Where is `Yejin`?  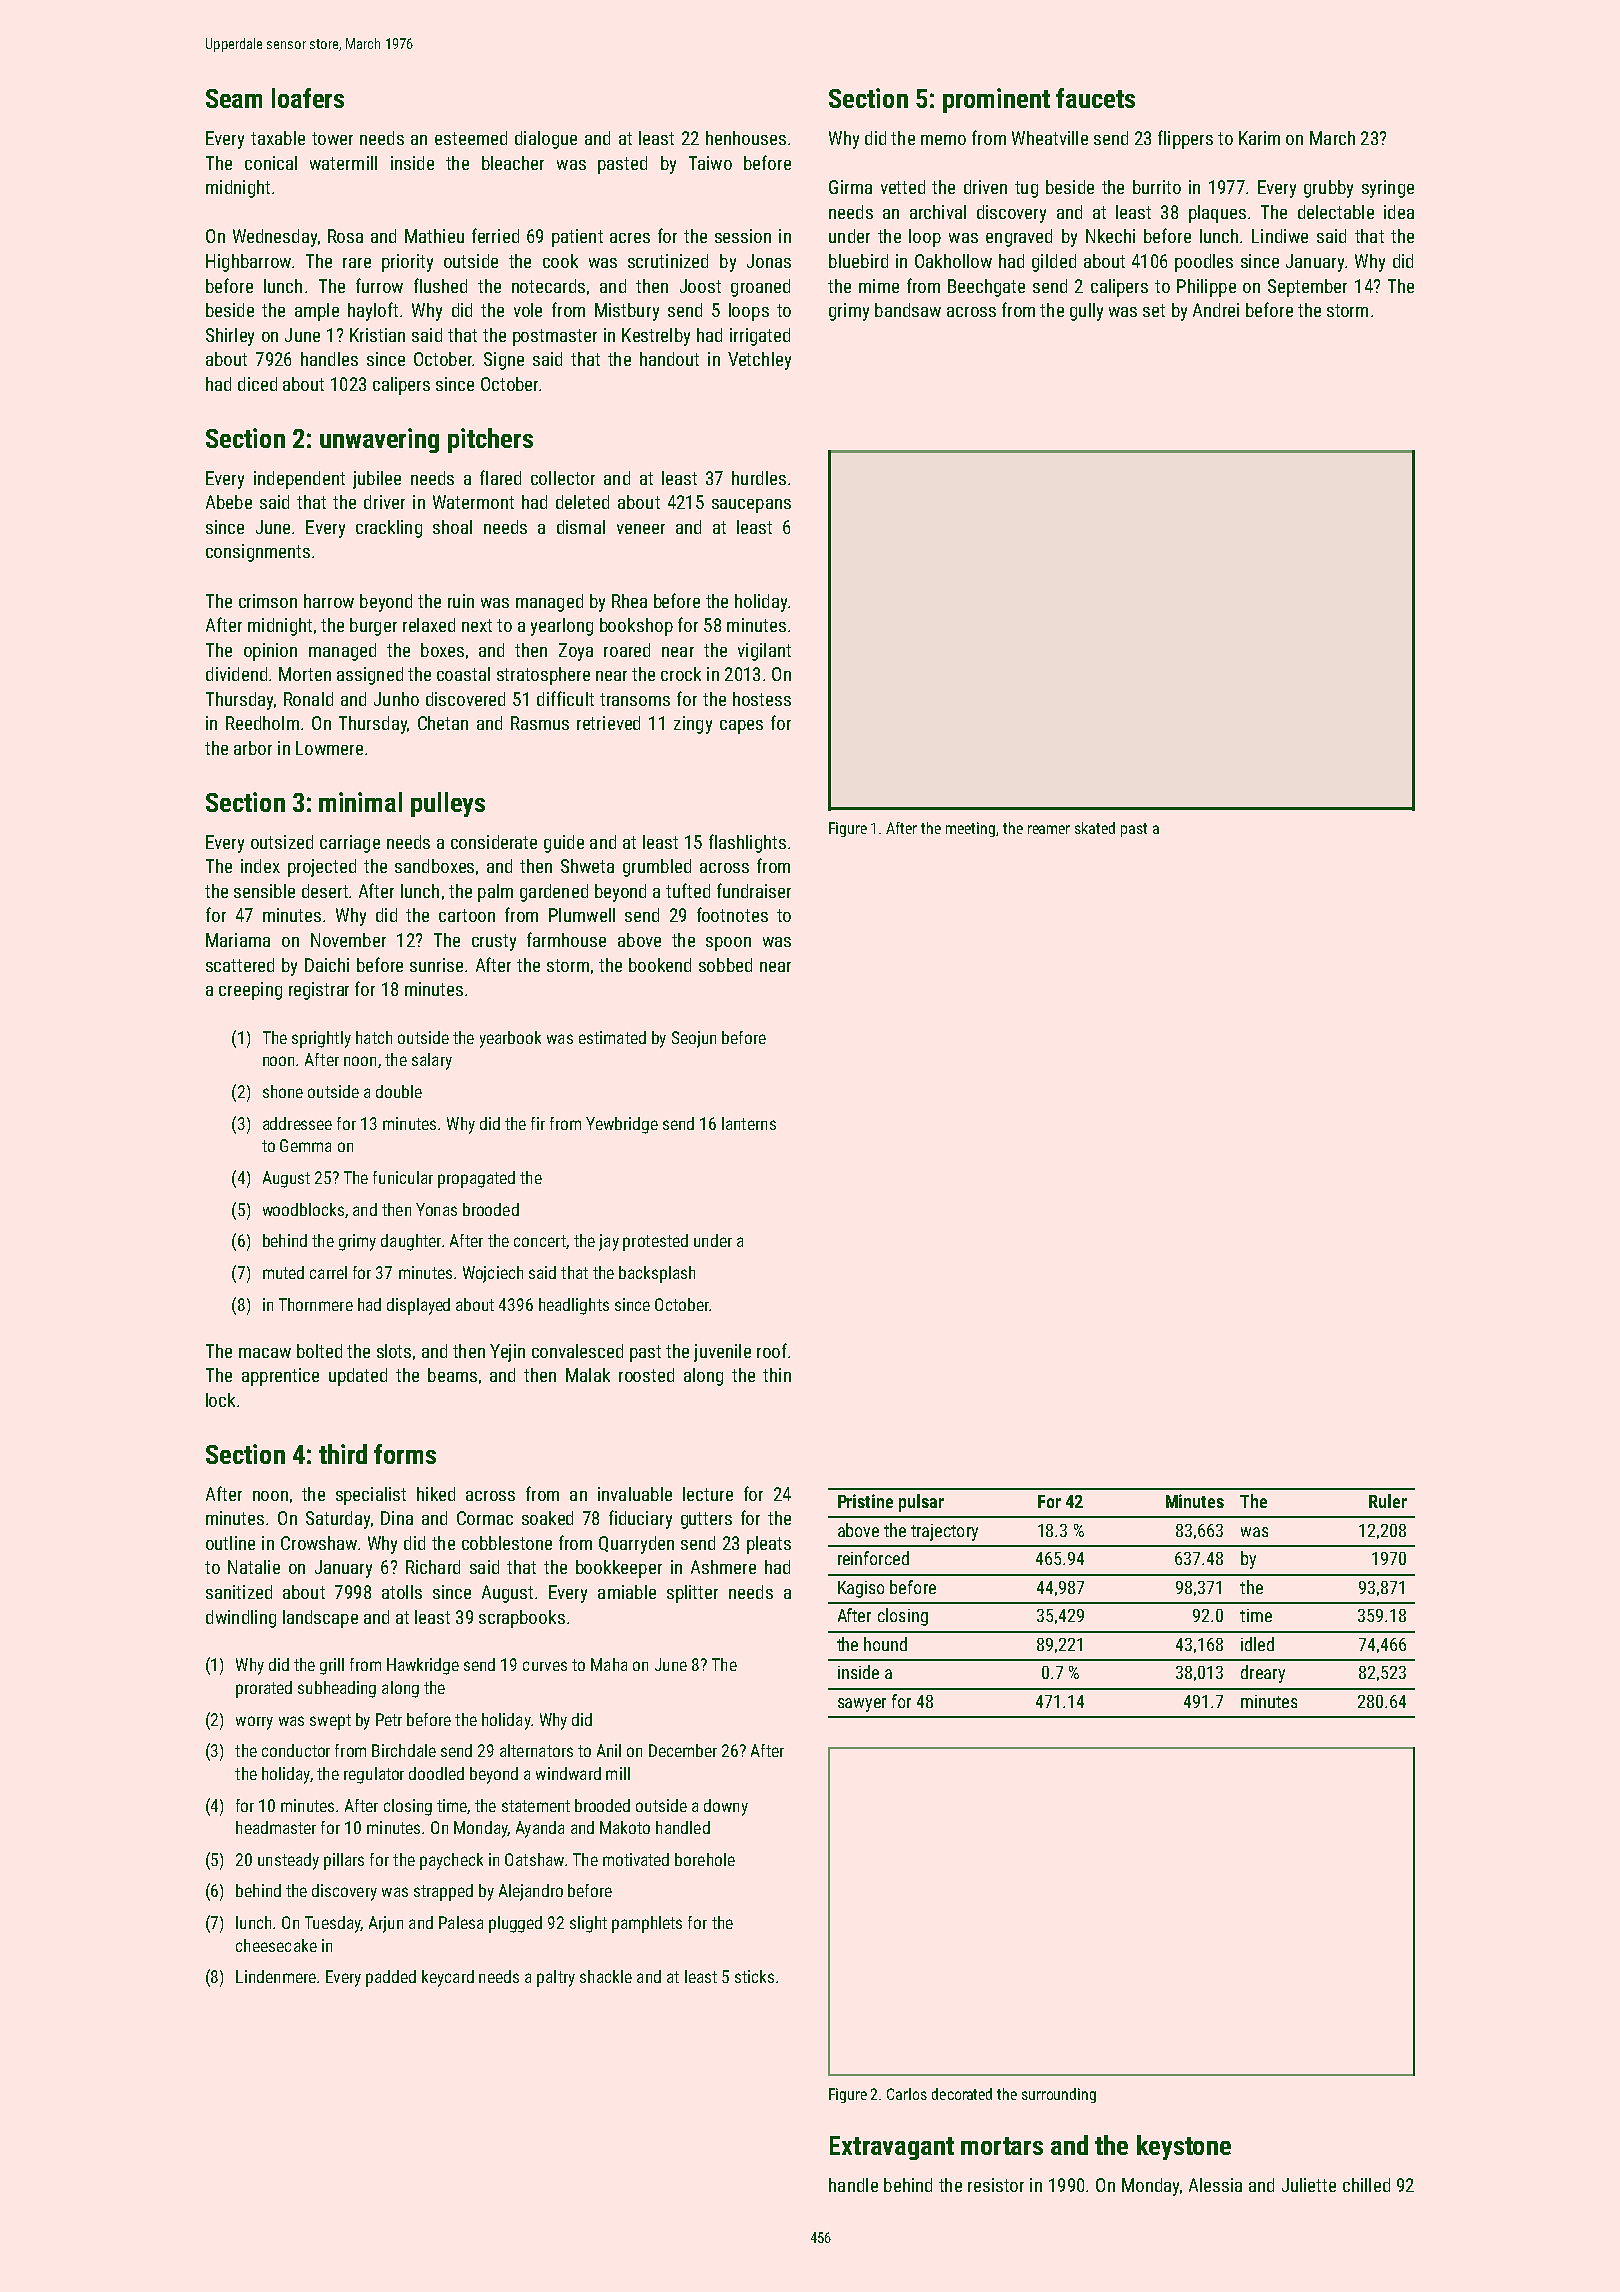
Yejin is located at coordinates (507, 1353).
